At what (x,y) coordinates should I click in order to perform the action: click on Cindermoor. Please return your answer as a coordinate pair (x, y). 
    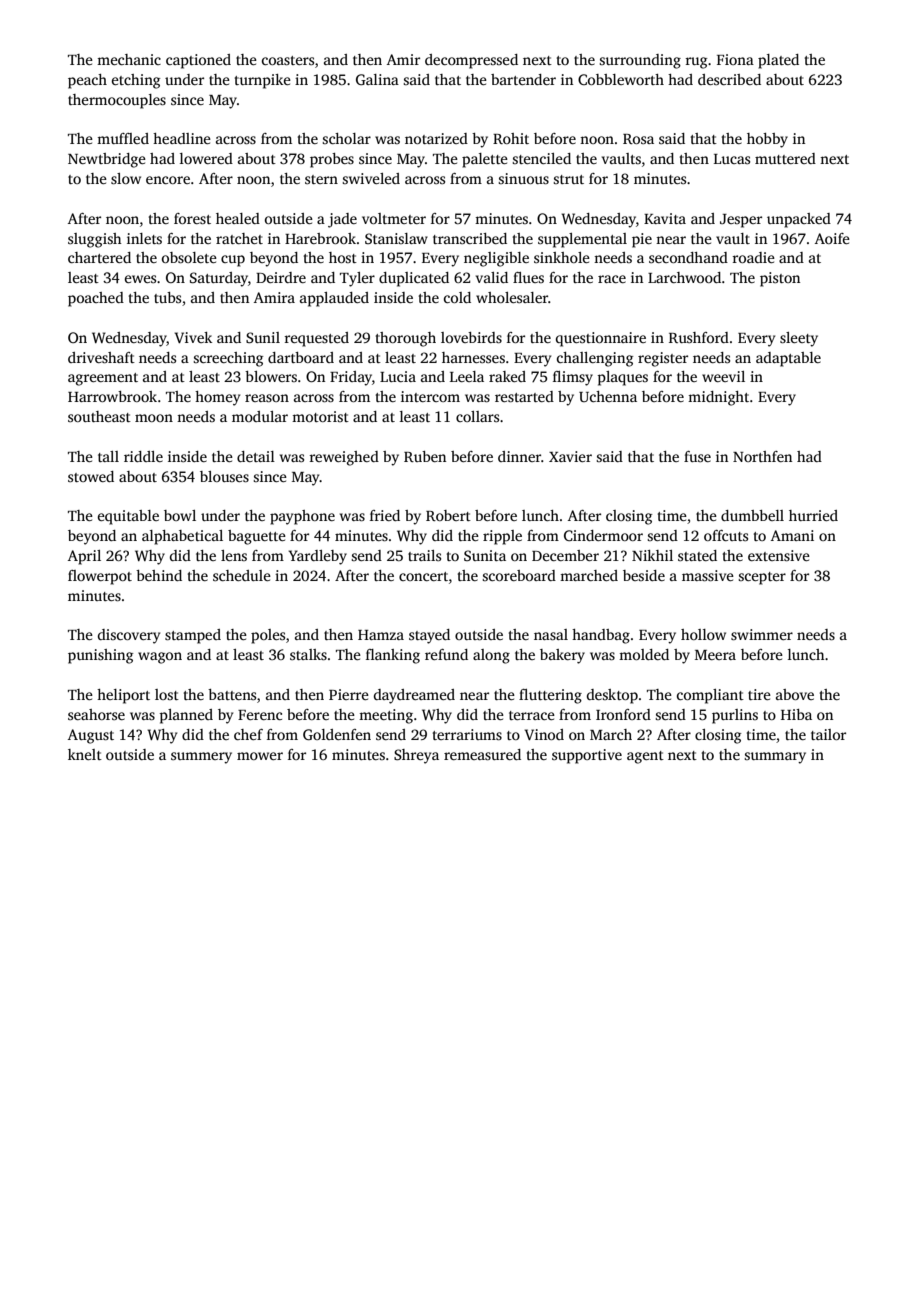
    Looking at the image, I should click on (603, 535).
